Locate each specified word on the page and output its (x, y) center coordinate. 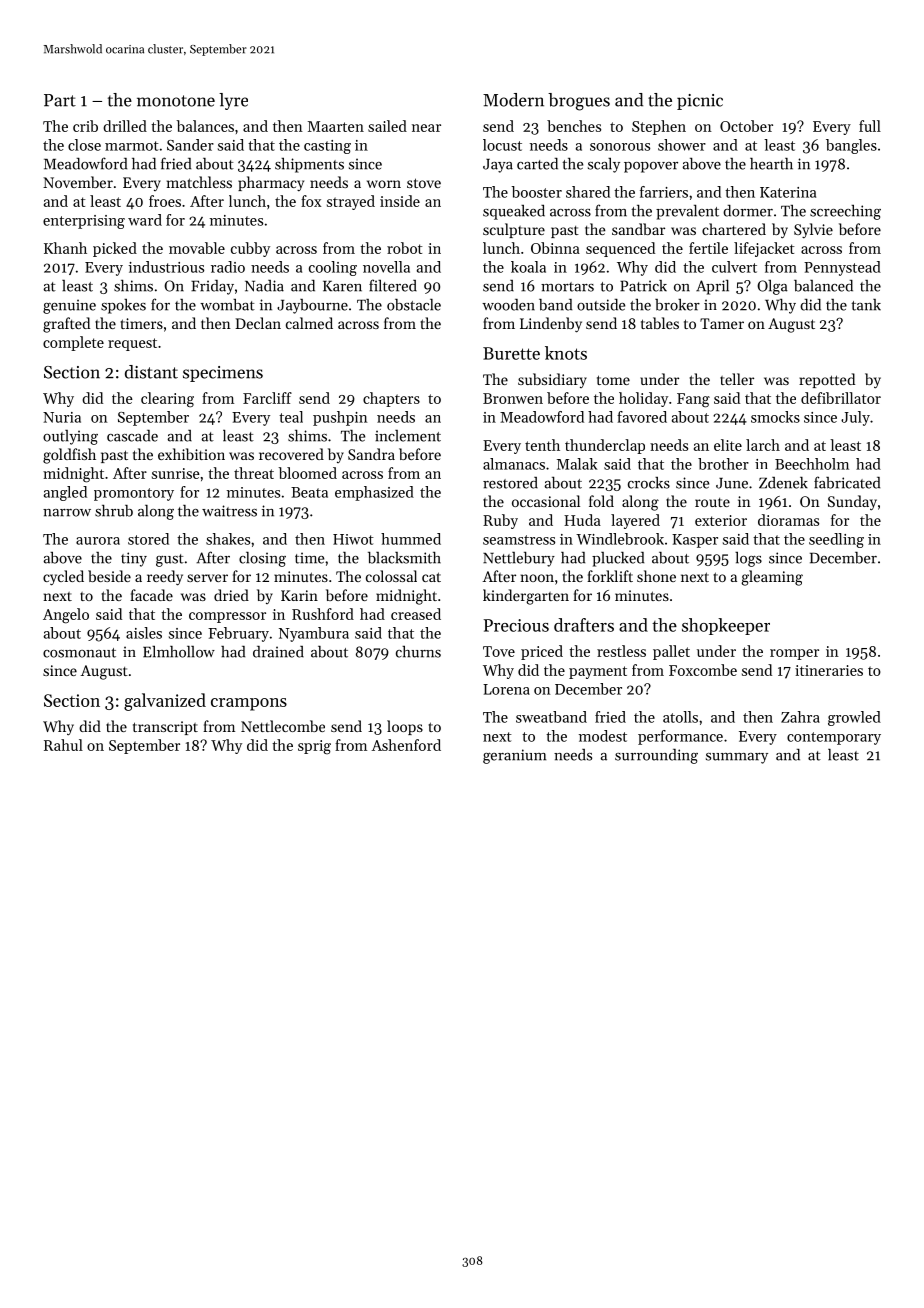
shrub (114, 511)
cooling (333, 268)
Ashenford (406, 745)
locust (502, 145)
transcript (165, 728)
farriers (664, 192)
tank (866, 305)
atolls (680, 717)
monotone (176, 101)
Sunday (852, 503)
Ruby (500, 521)
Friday (212, 287)
